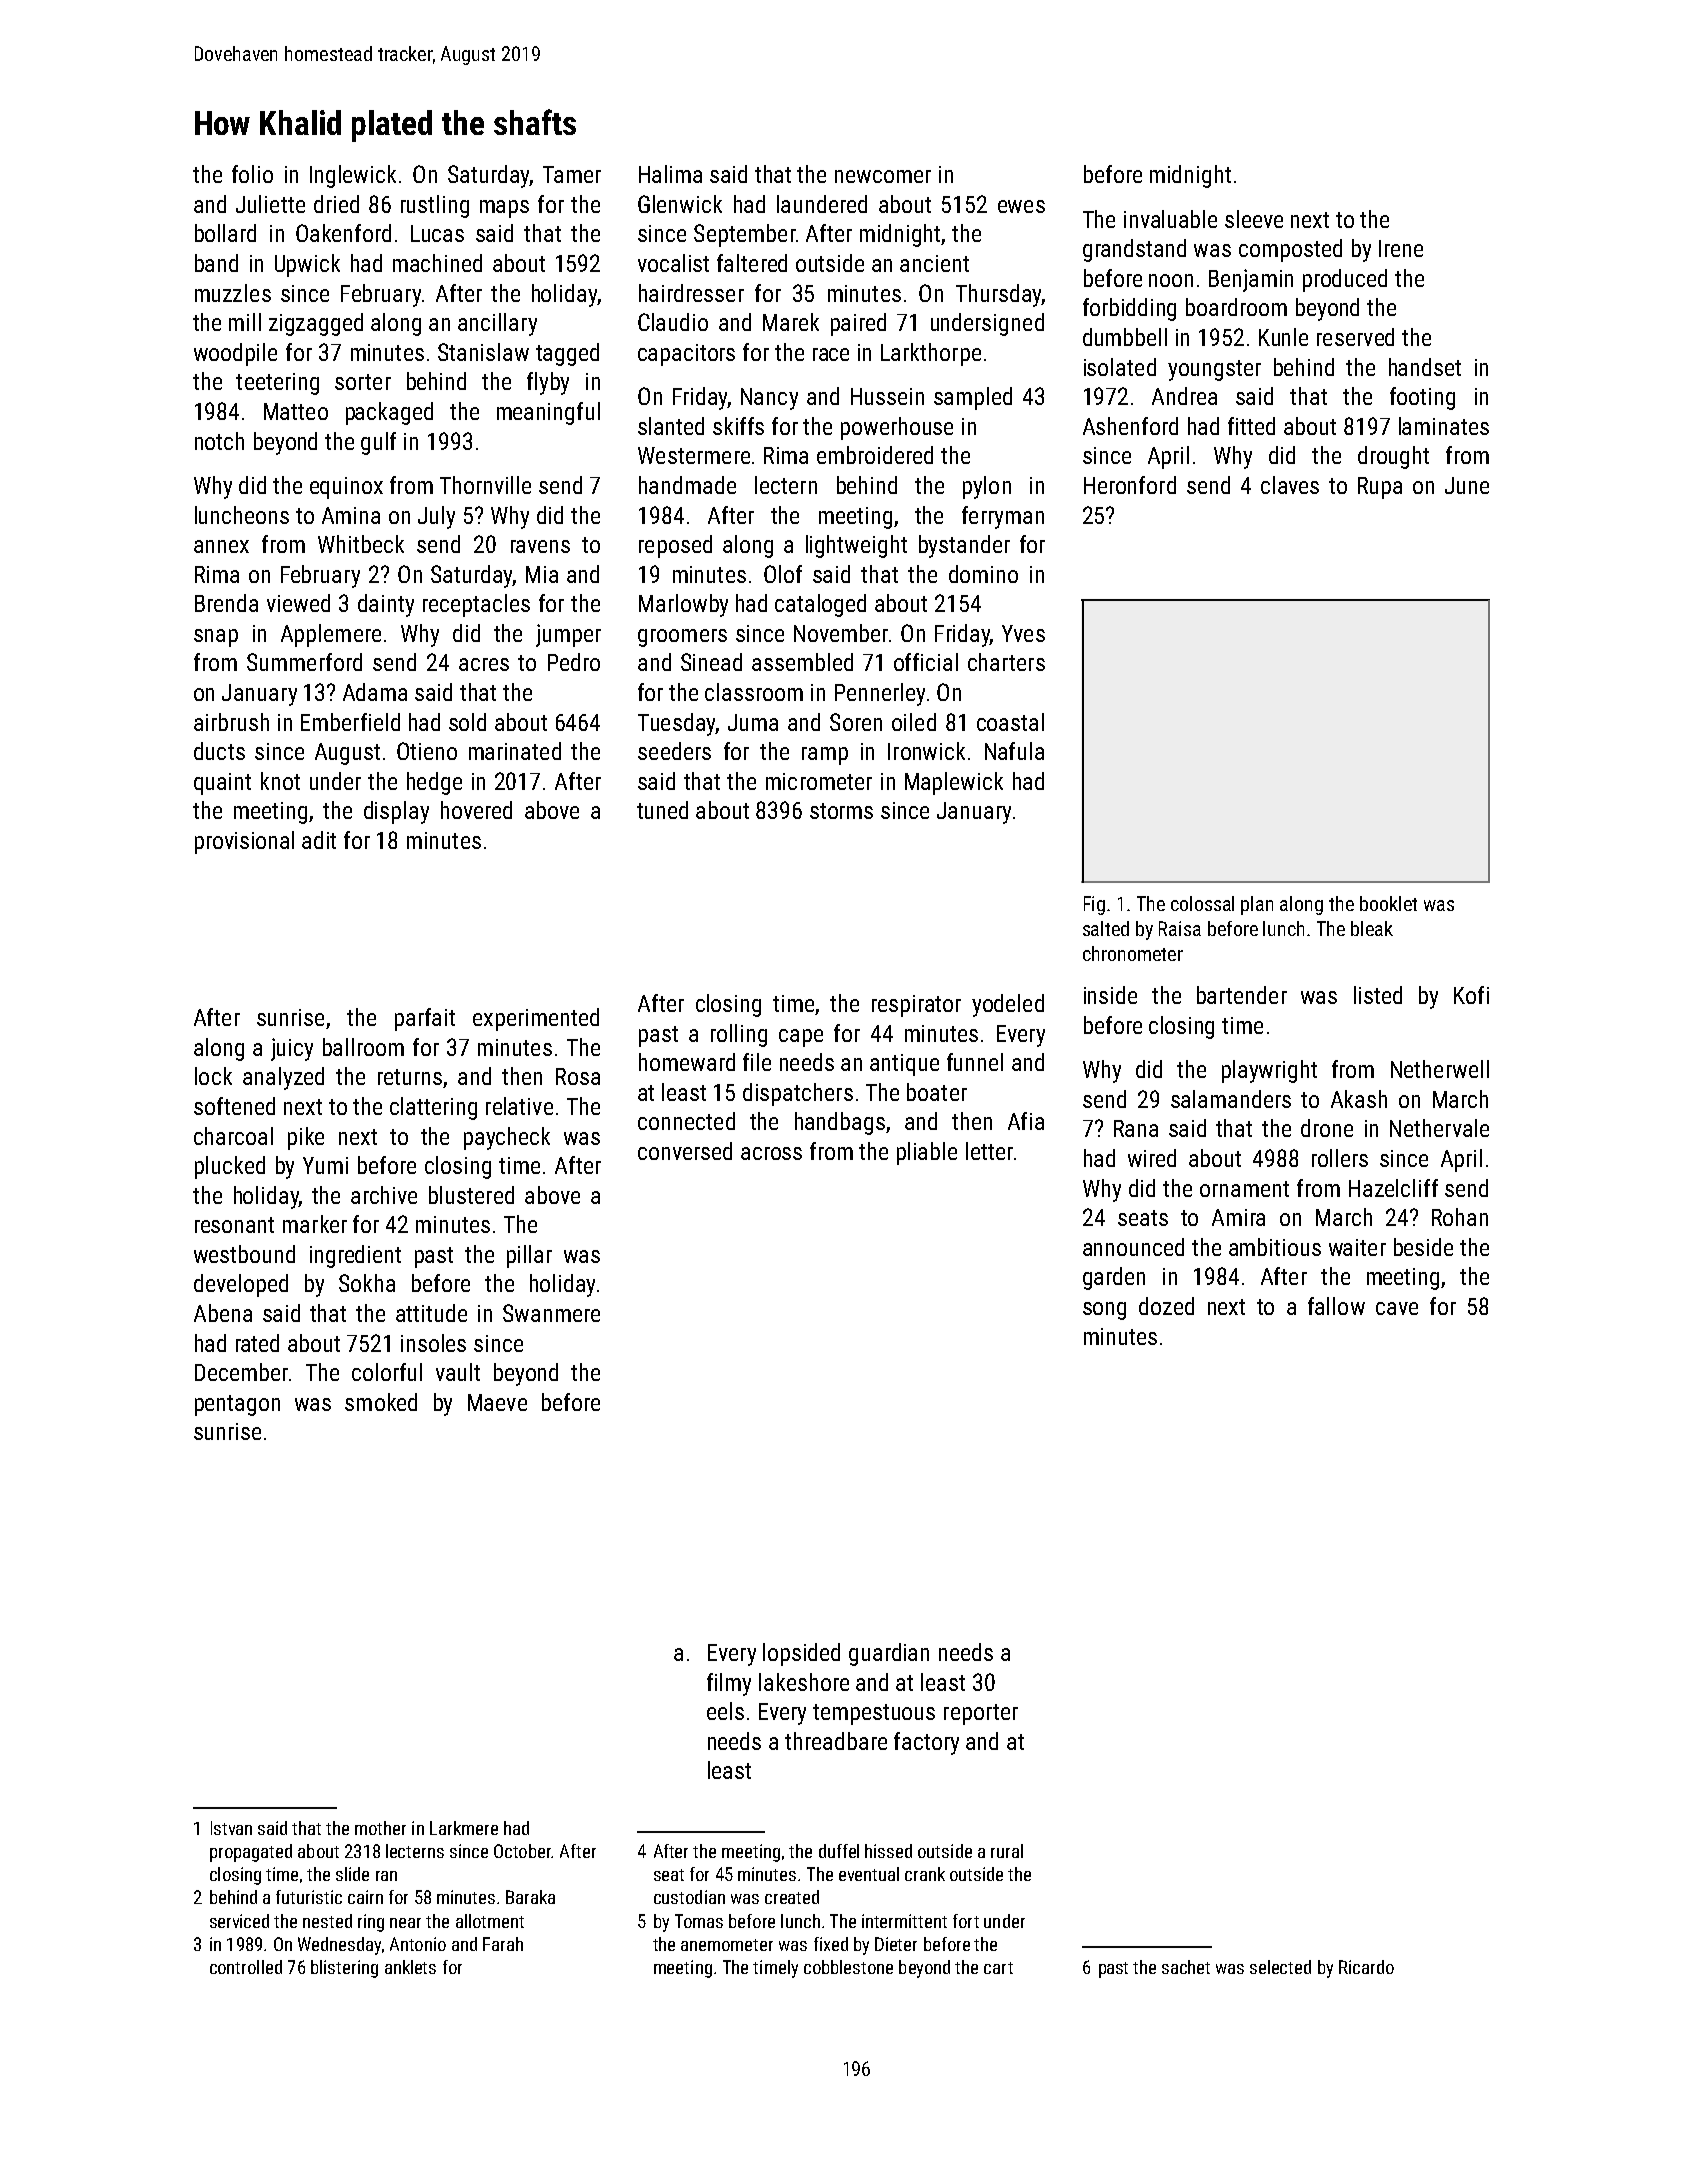 This screenshot has width=1683, height=2178. I want to click on Maeve, so click(497, 1402).
